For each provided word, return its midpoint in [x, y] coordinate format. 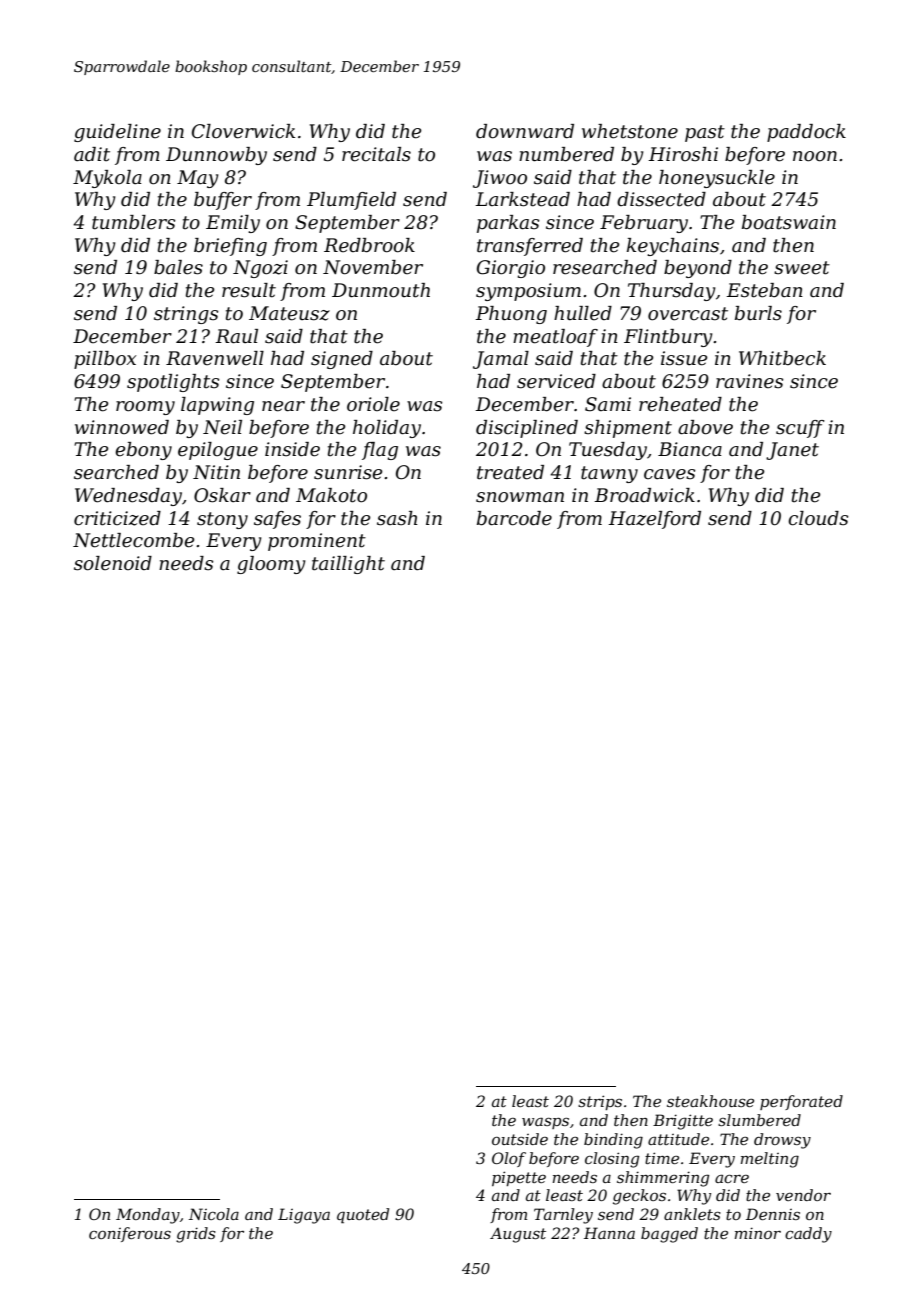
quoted [363, 1216]
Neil [222, 427]
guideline [117, 133]
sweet [802, 268]
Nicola [214, 1214]
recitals [376, 154]
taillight [348, 565]
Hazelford [654, 520]
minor [758, 1233]
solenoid [113, 563]
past [705, 133]
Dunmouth [381, 290]
